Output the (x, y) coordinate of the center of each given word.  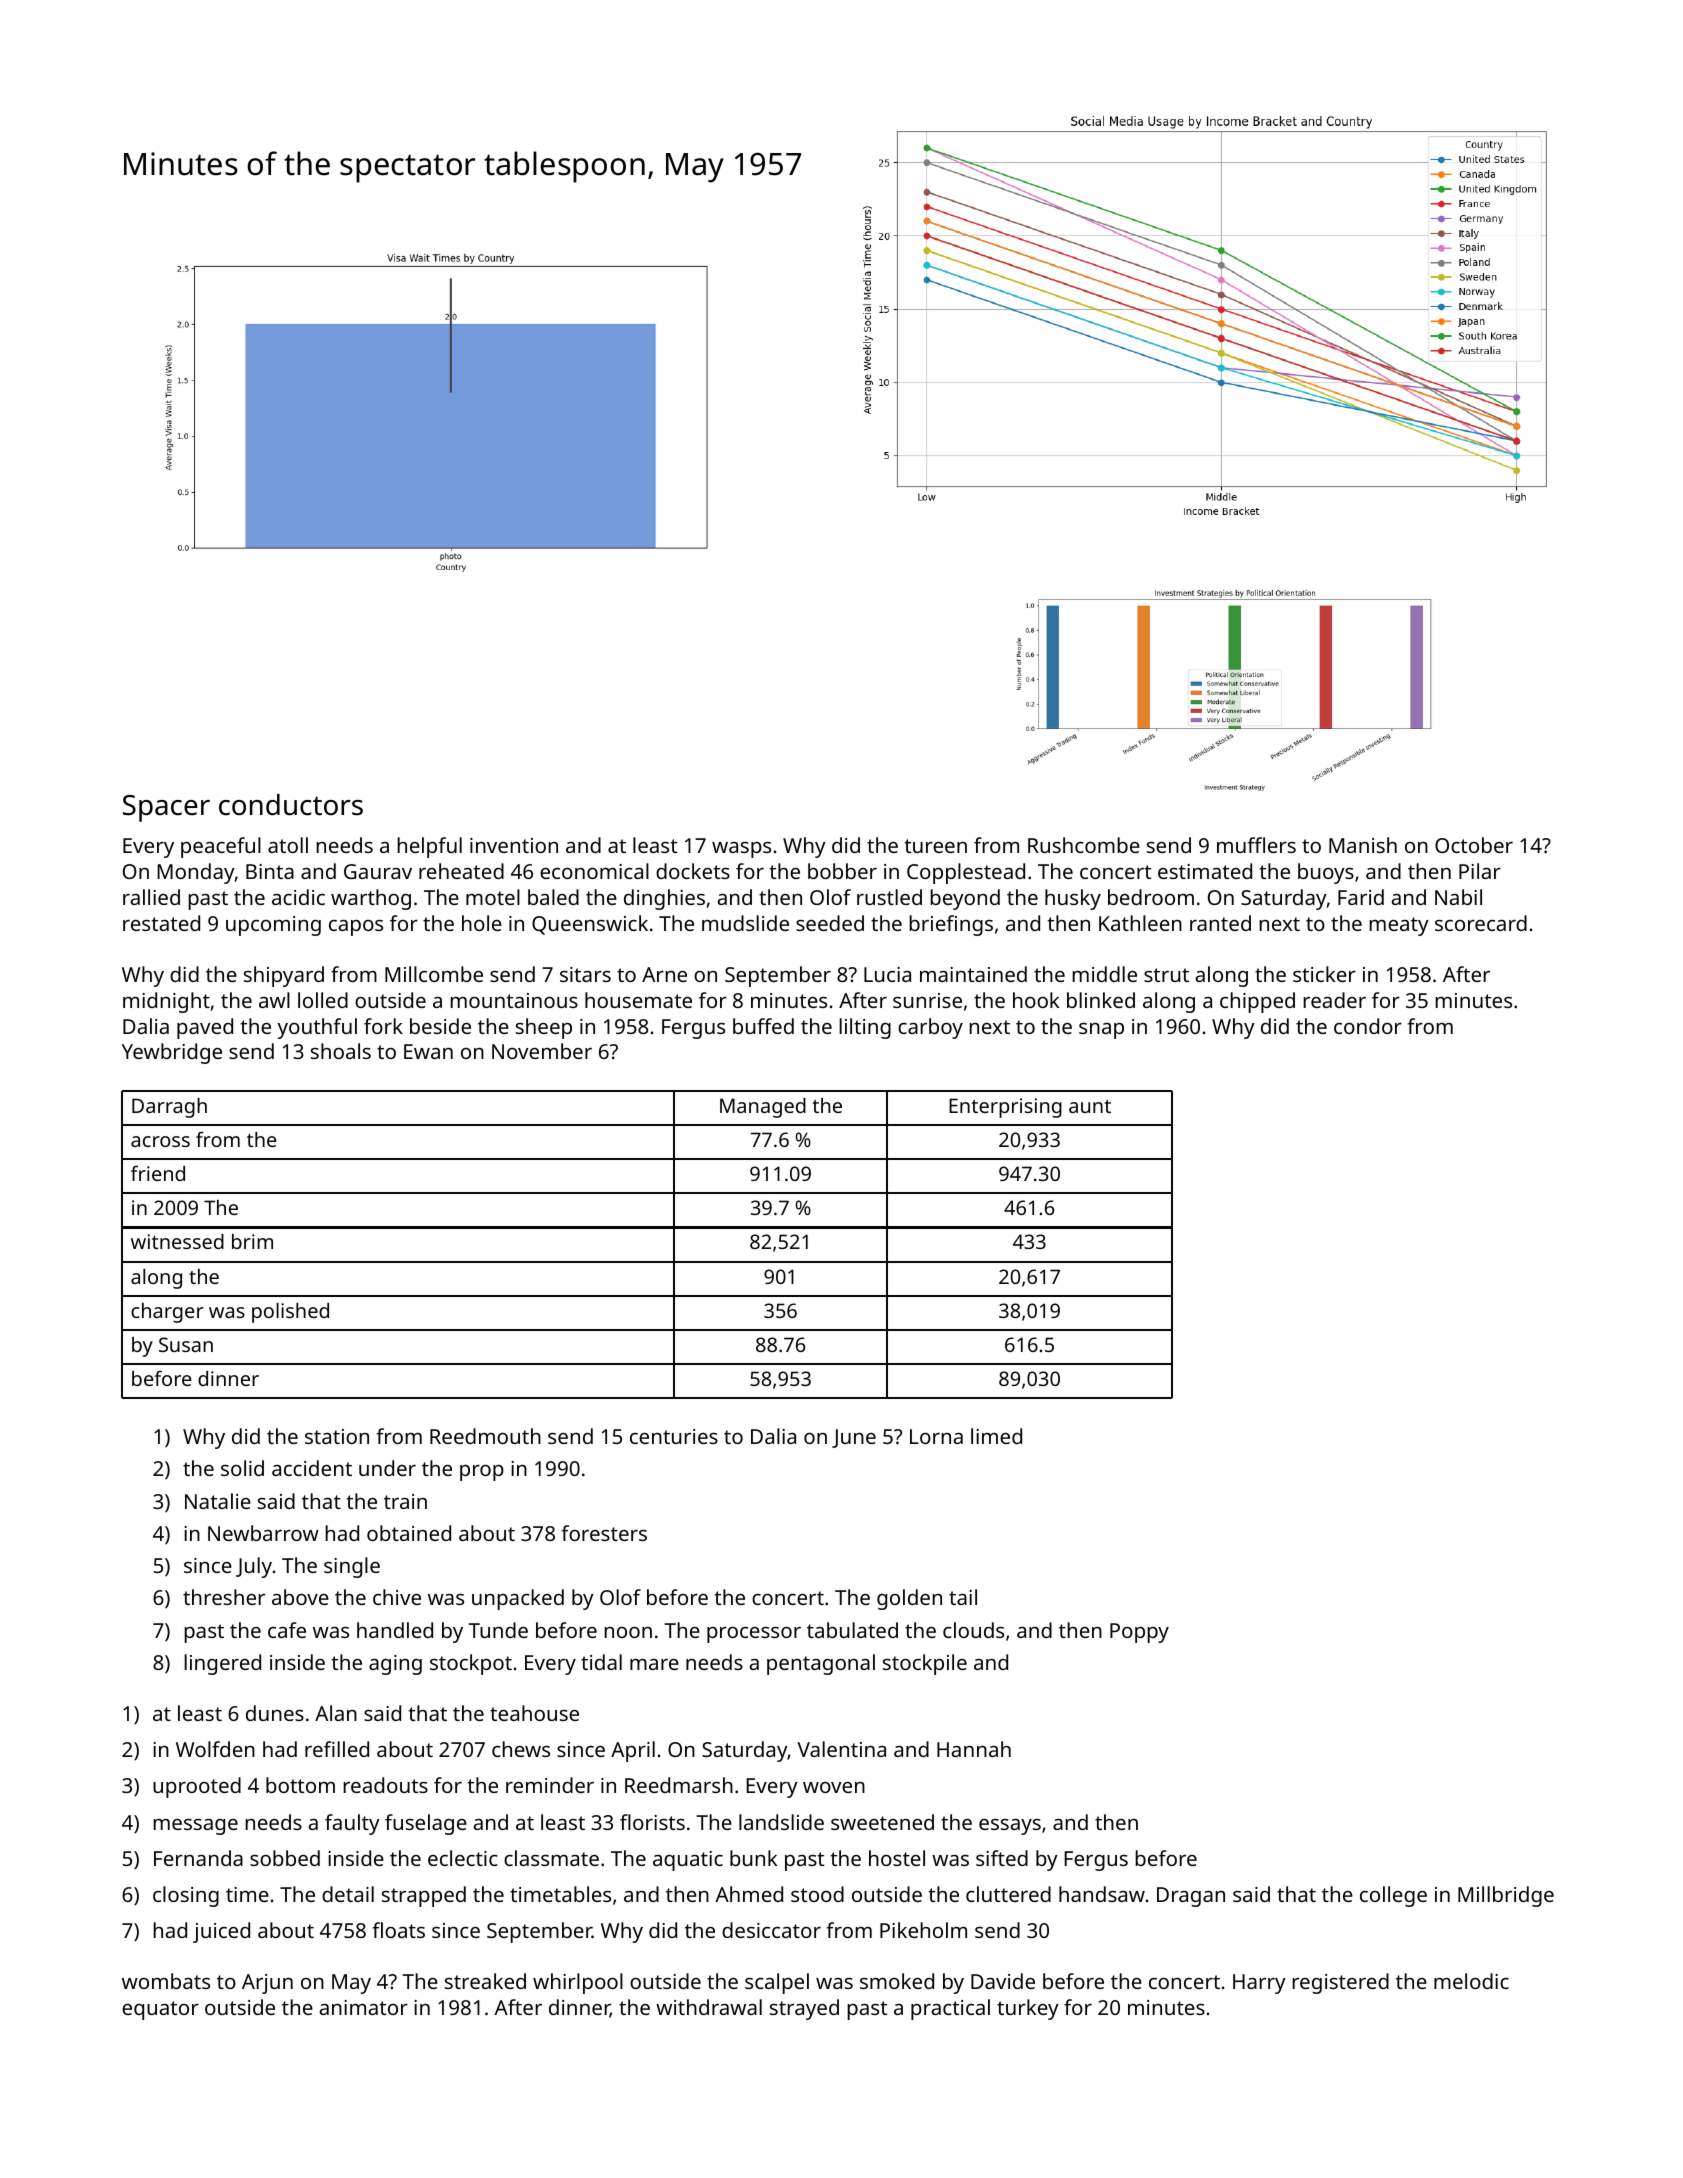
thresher (224, 1597)
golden (909, 1599)
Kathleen (1140, 923)
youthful (317, 1028)
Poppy (1139, 1633)
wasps (741, 850)
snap (1101, 1031)
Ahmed (749, 1894)
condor (1368, 1026)
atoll (288, 845)
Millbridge (1506, 1896)
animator (364, 2007)
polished (290, 1313)
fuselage (426, 1824)
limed (996, 1436)
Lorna (936, 1436)
